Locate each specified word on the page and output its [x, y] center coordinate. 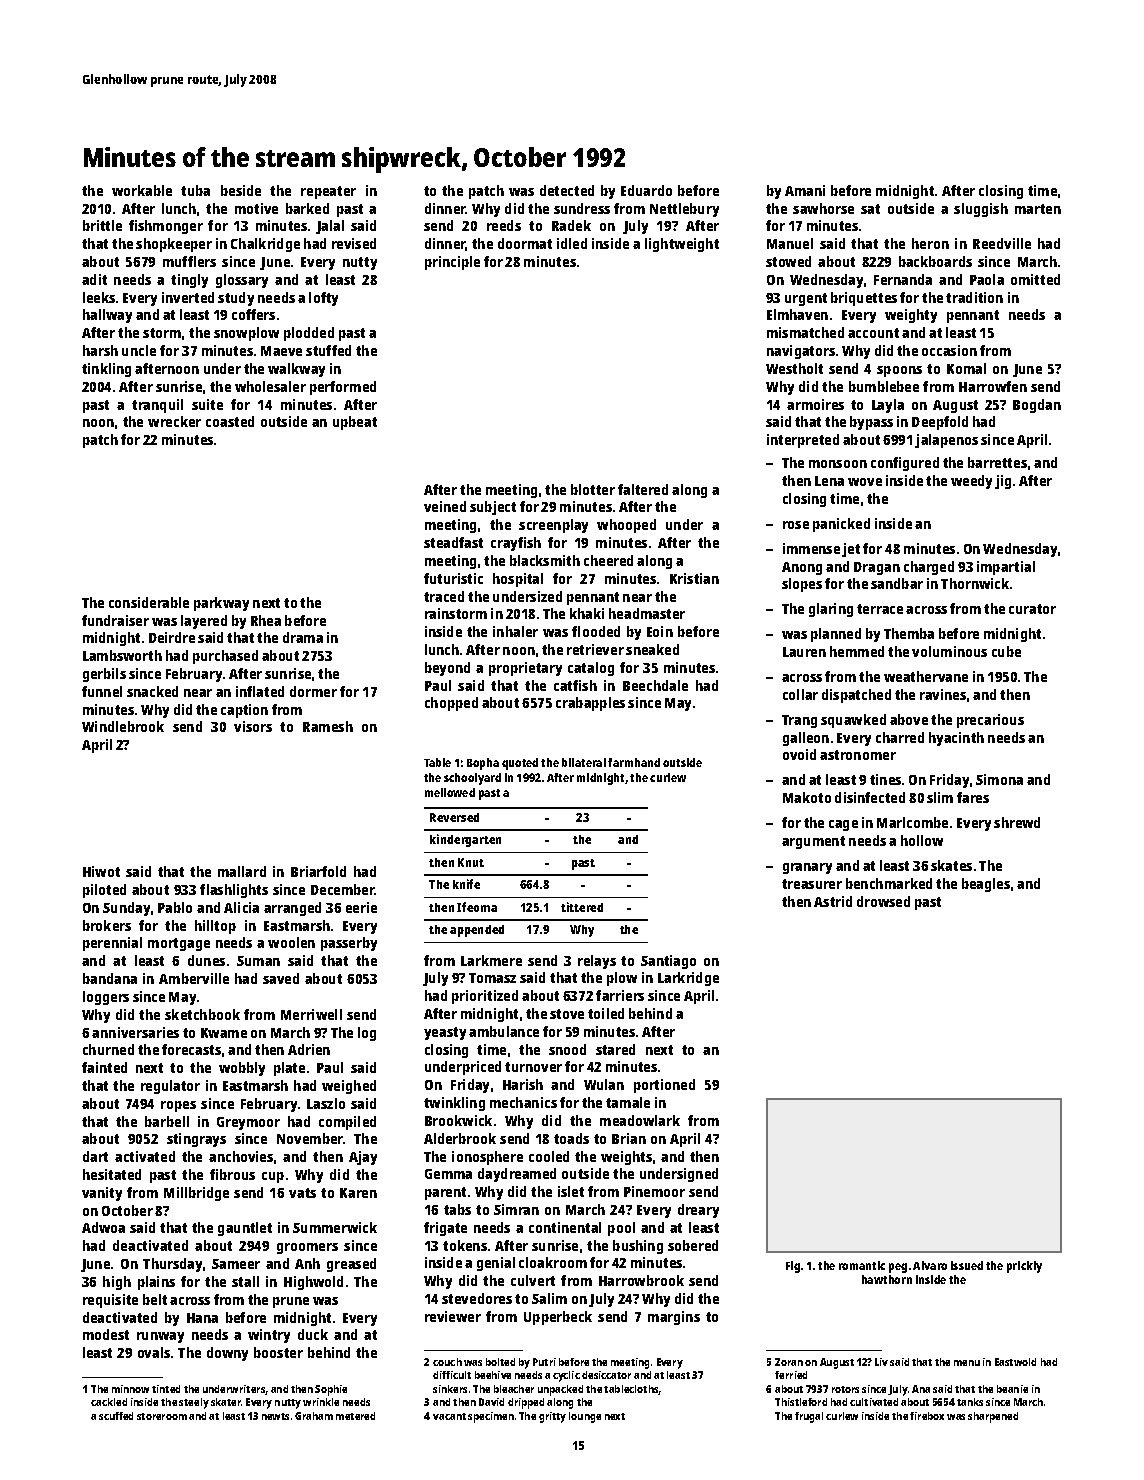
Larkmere [491, 960]
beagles [986, 885]
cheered [608, 560]
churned [108, 1049]
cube [1006, 651]
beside [241, 190]
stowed [788, 261]
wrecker [174, 421]
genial [496, 1264]
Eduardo [646, 190]
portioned [664, 1086]
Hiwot [101, 871]
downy [227, 1354]
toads [571, 1138]
